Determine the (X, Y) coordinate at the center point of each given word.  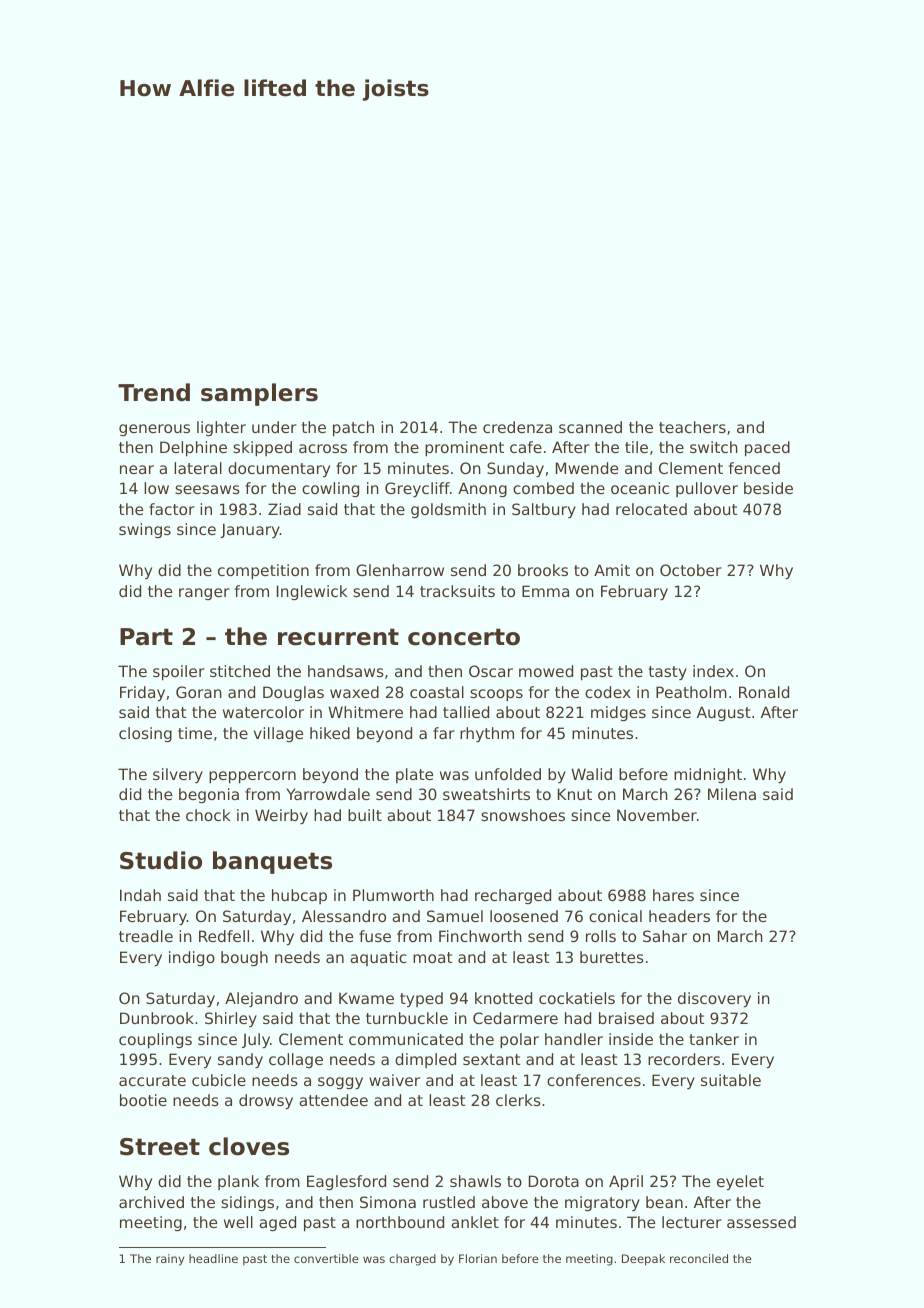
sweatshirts (486, 794)
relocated (651, 509)
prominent (464, 448)
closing (145, 734)
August (724, 713)
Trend (154, 392)
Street (160, 1147)
